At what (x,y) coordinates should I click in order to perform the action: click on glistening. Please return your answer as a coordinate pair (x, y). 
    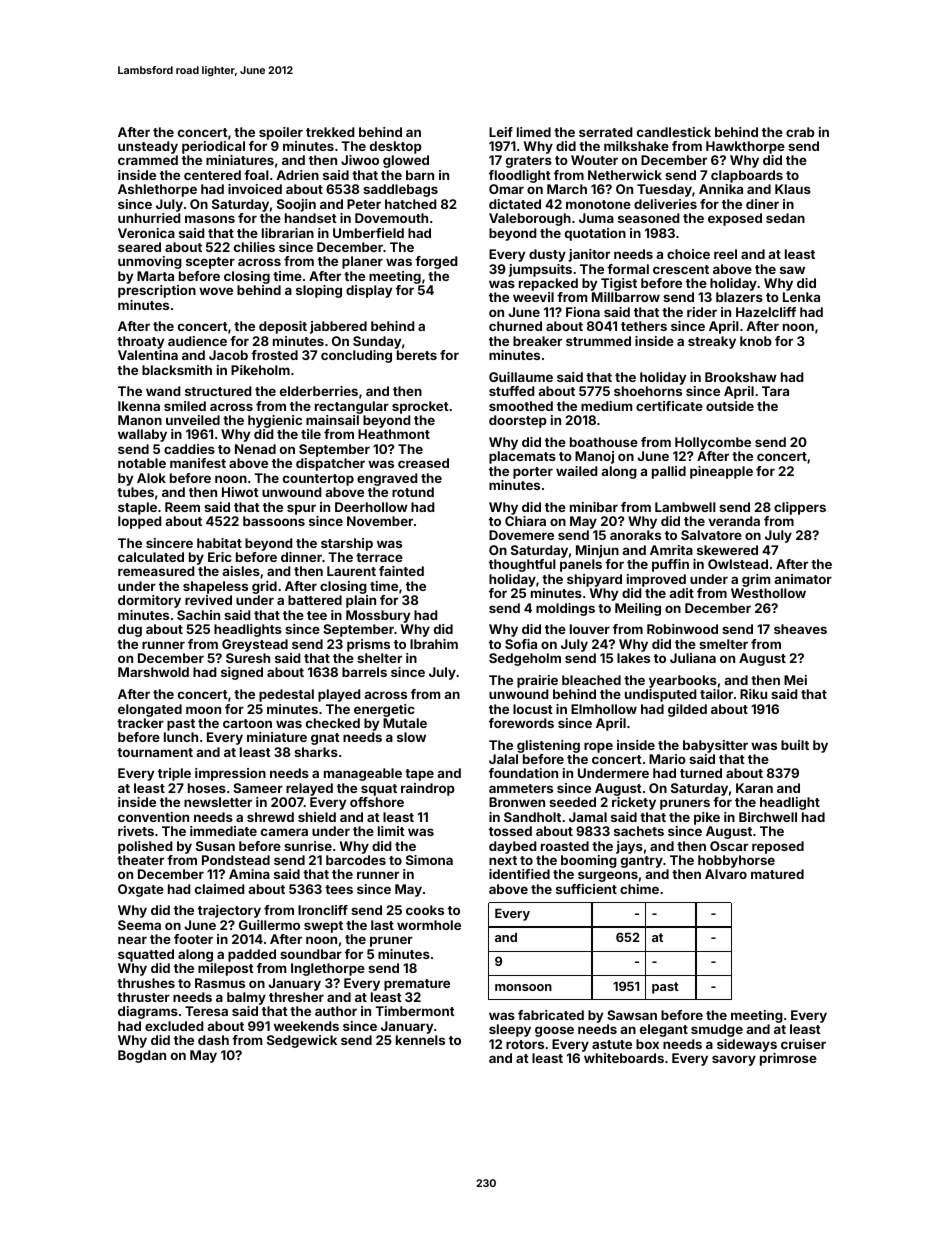
    Looking at the image, I should click on (548, 746).
